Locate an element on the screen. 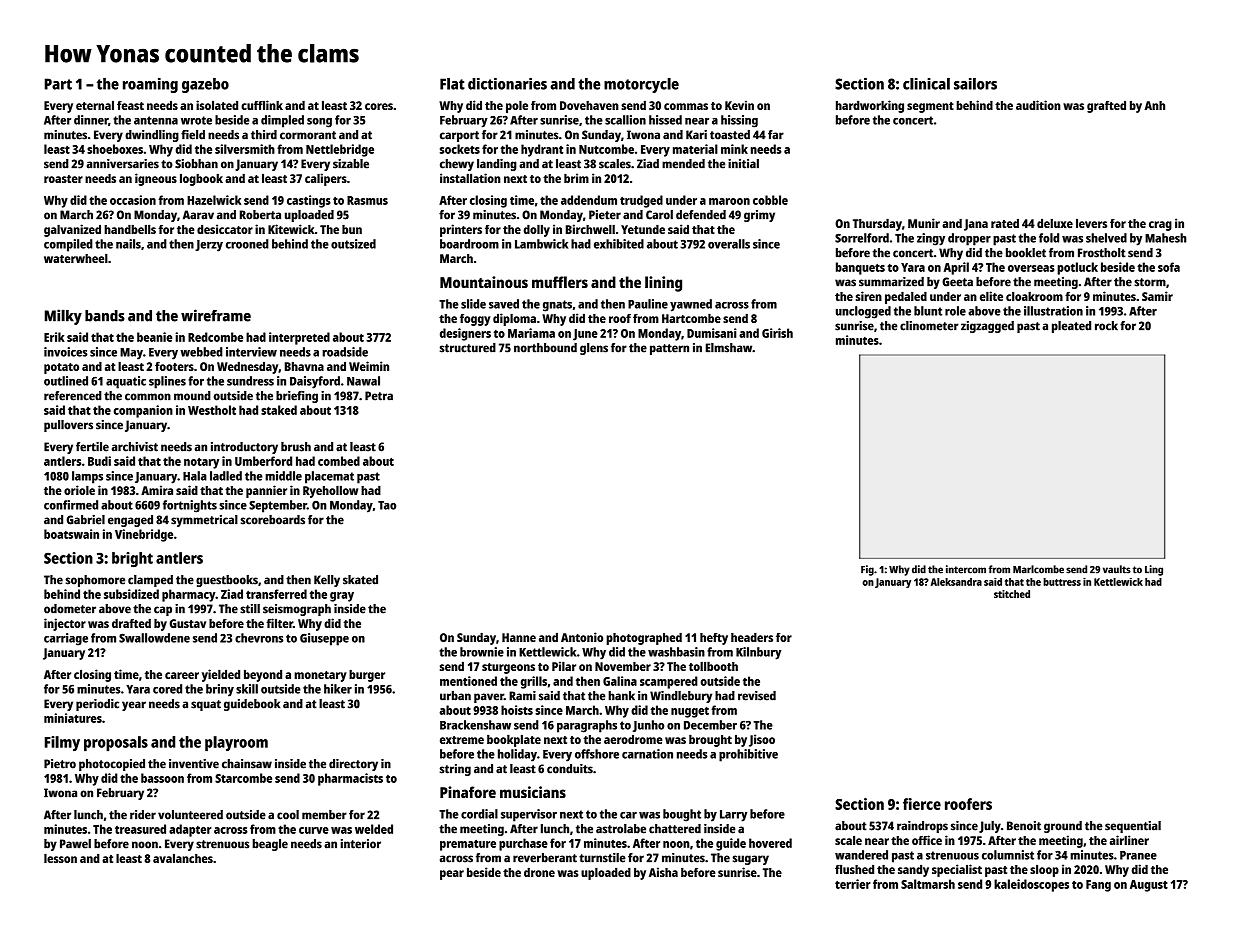 This screenshot has height=952, width=1233. lesson is located at coordinates (60, 858).
